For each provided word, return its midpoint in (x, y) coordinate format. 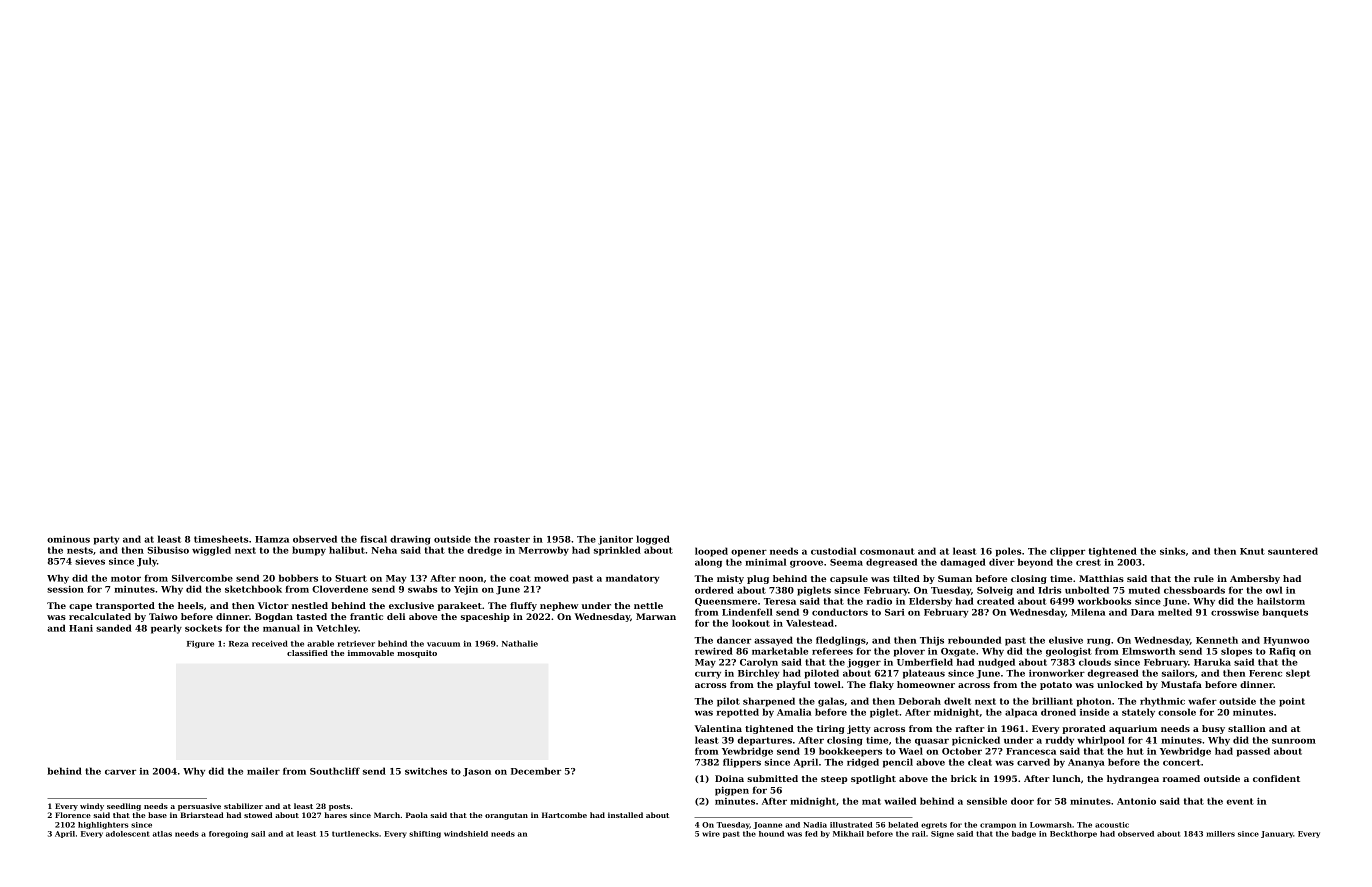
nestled (310, 605)
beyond (1035, 563)
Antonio (1136, 801)
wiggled (211, 551)
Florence (73, 815)
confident (1276, 778)
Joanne (767, 825)
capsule (849, 579)
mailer (263, 771)
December (536, 771)
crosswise (1235, 612)
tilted (906, 578)
